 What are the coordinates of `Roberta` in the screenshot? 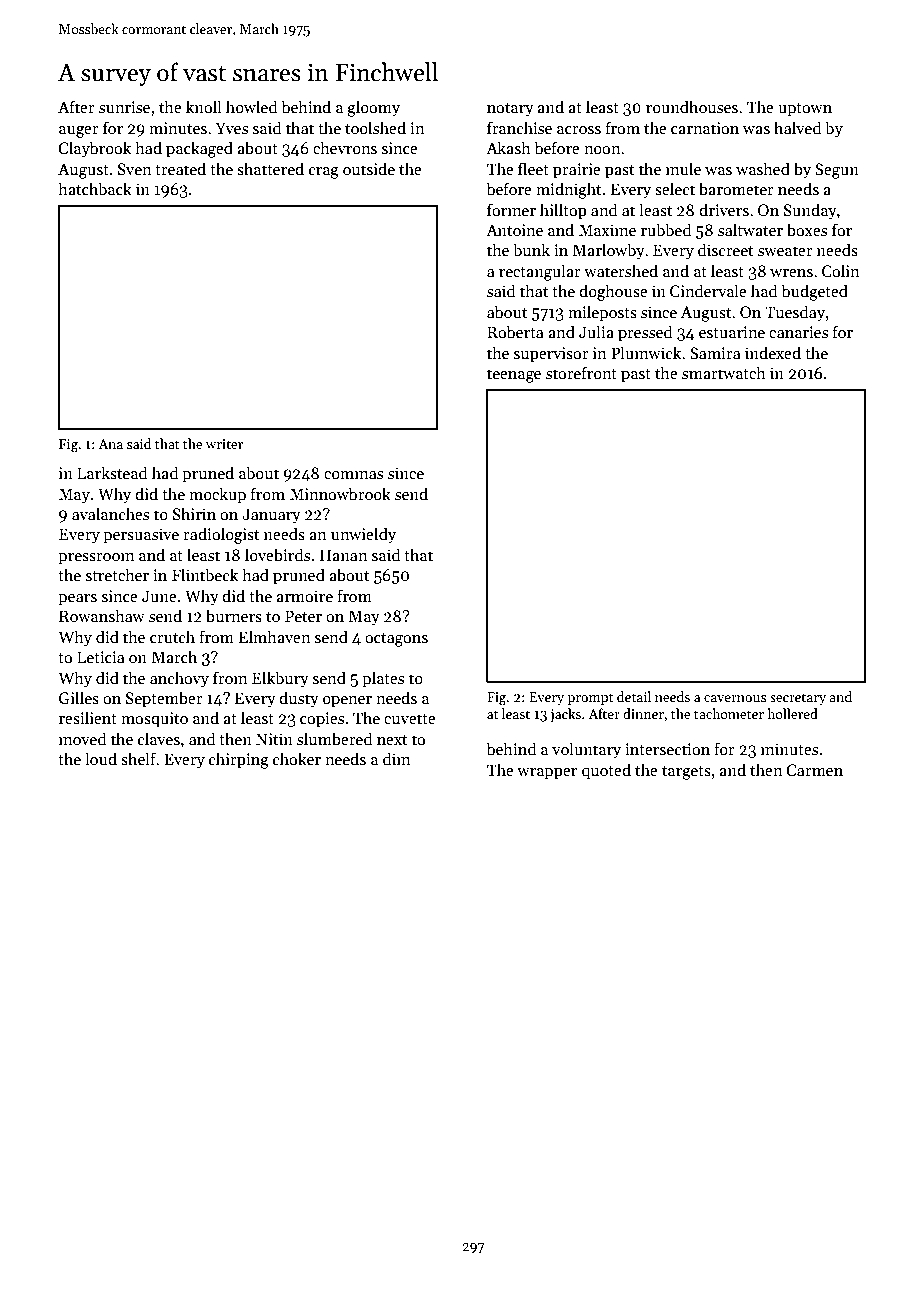 It's located at (515, 332).
